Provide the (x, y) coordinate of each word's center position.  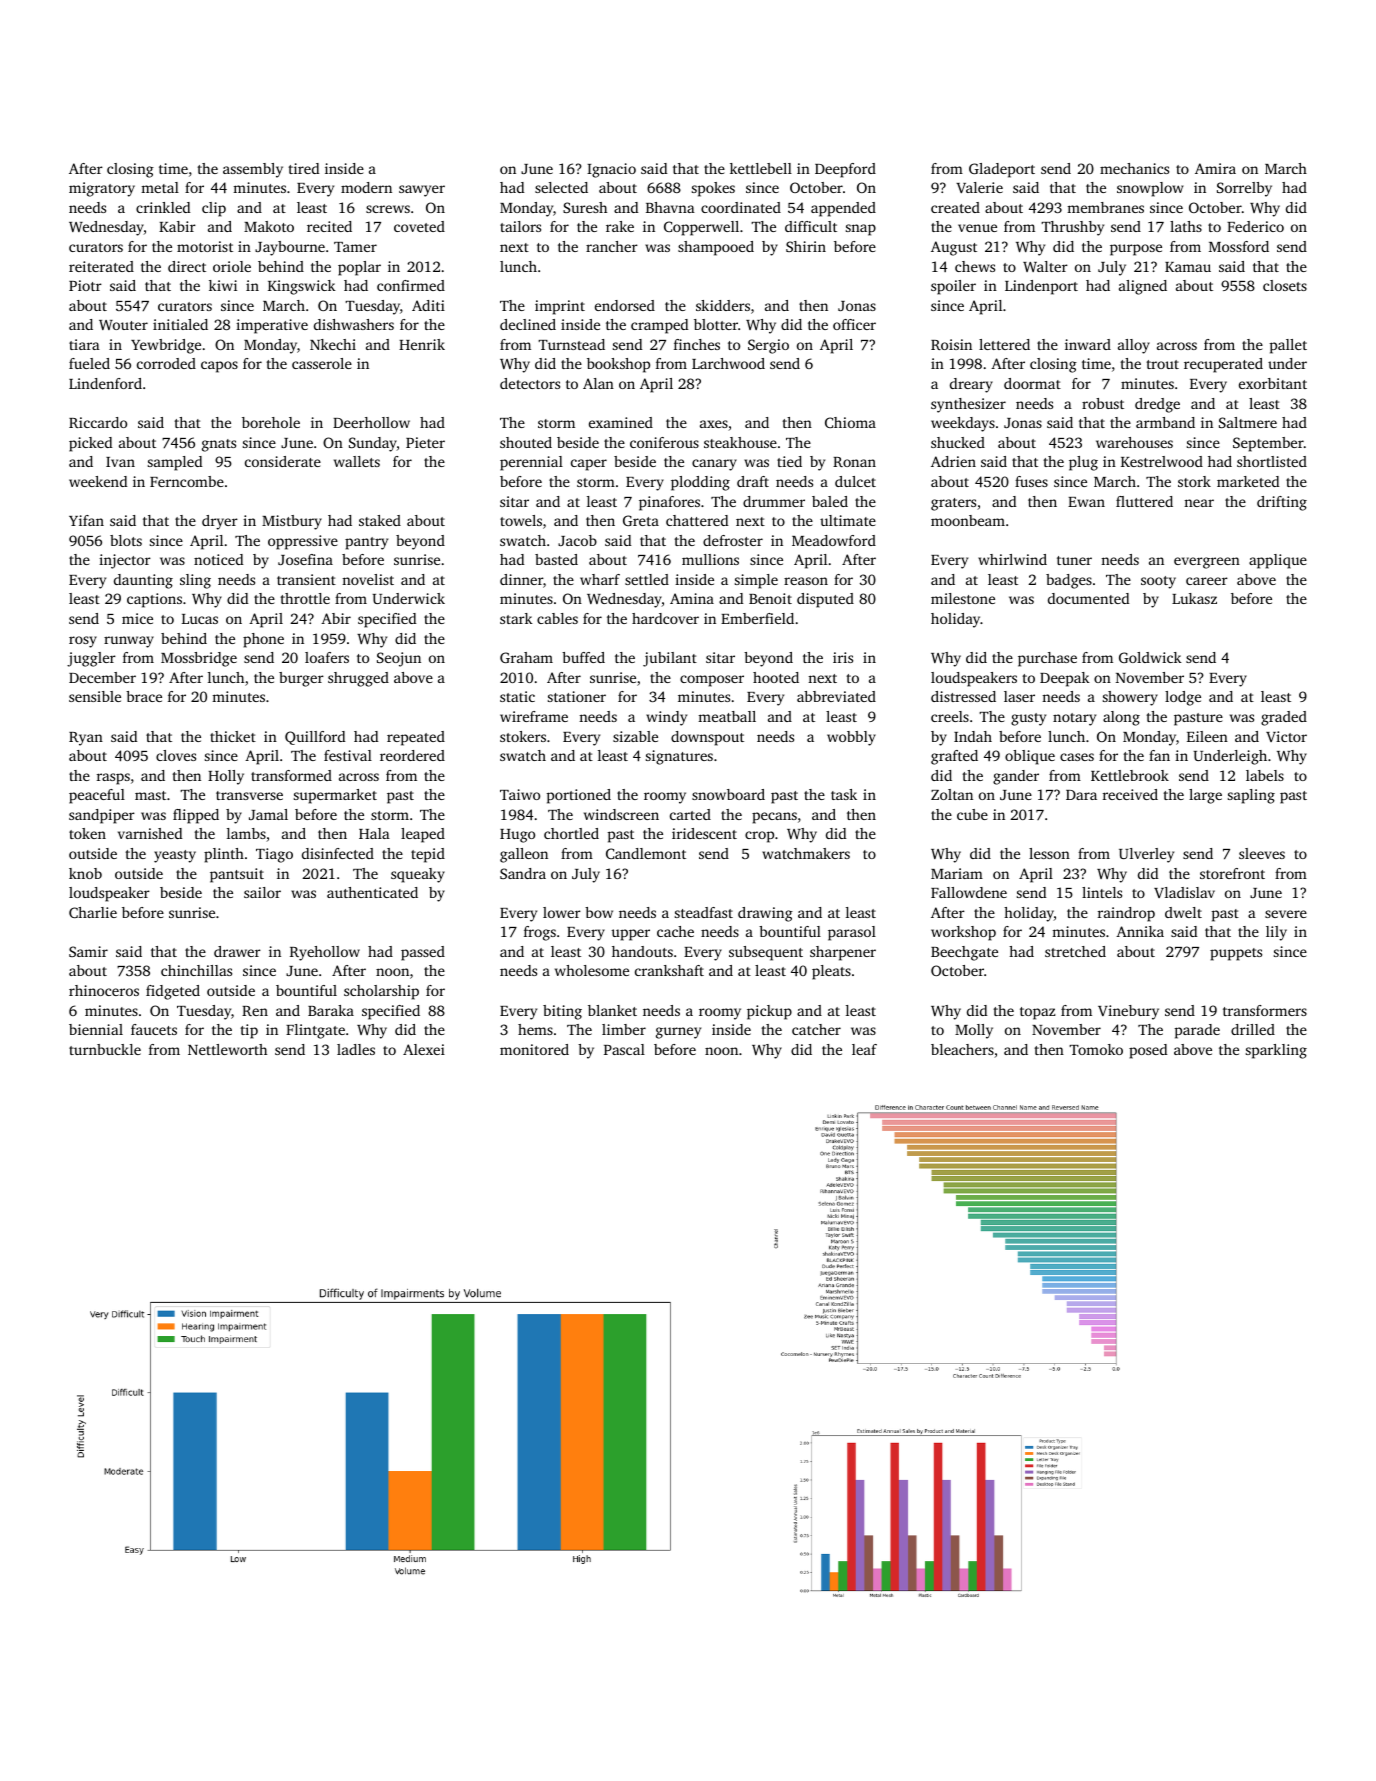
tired (304, 168)
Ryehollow (325, 953)
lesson (1049, 853)
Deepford (845, 170)
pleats (831, 972)
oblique (1030, 757)
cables (557, 618)
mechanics (1134, 168)
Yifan (86, 520)
